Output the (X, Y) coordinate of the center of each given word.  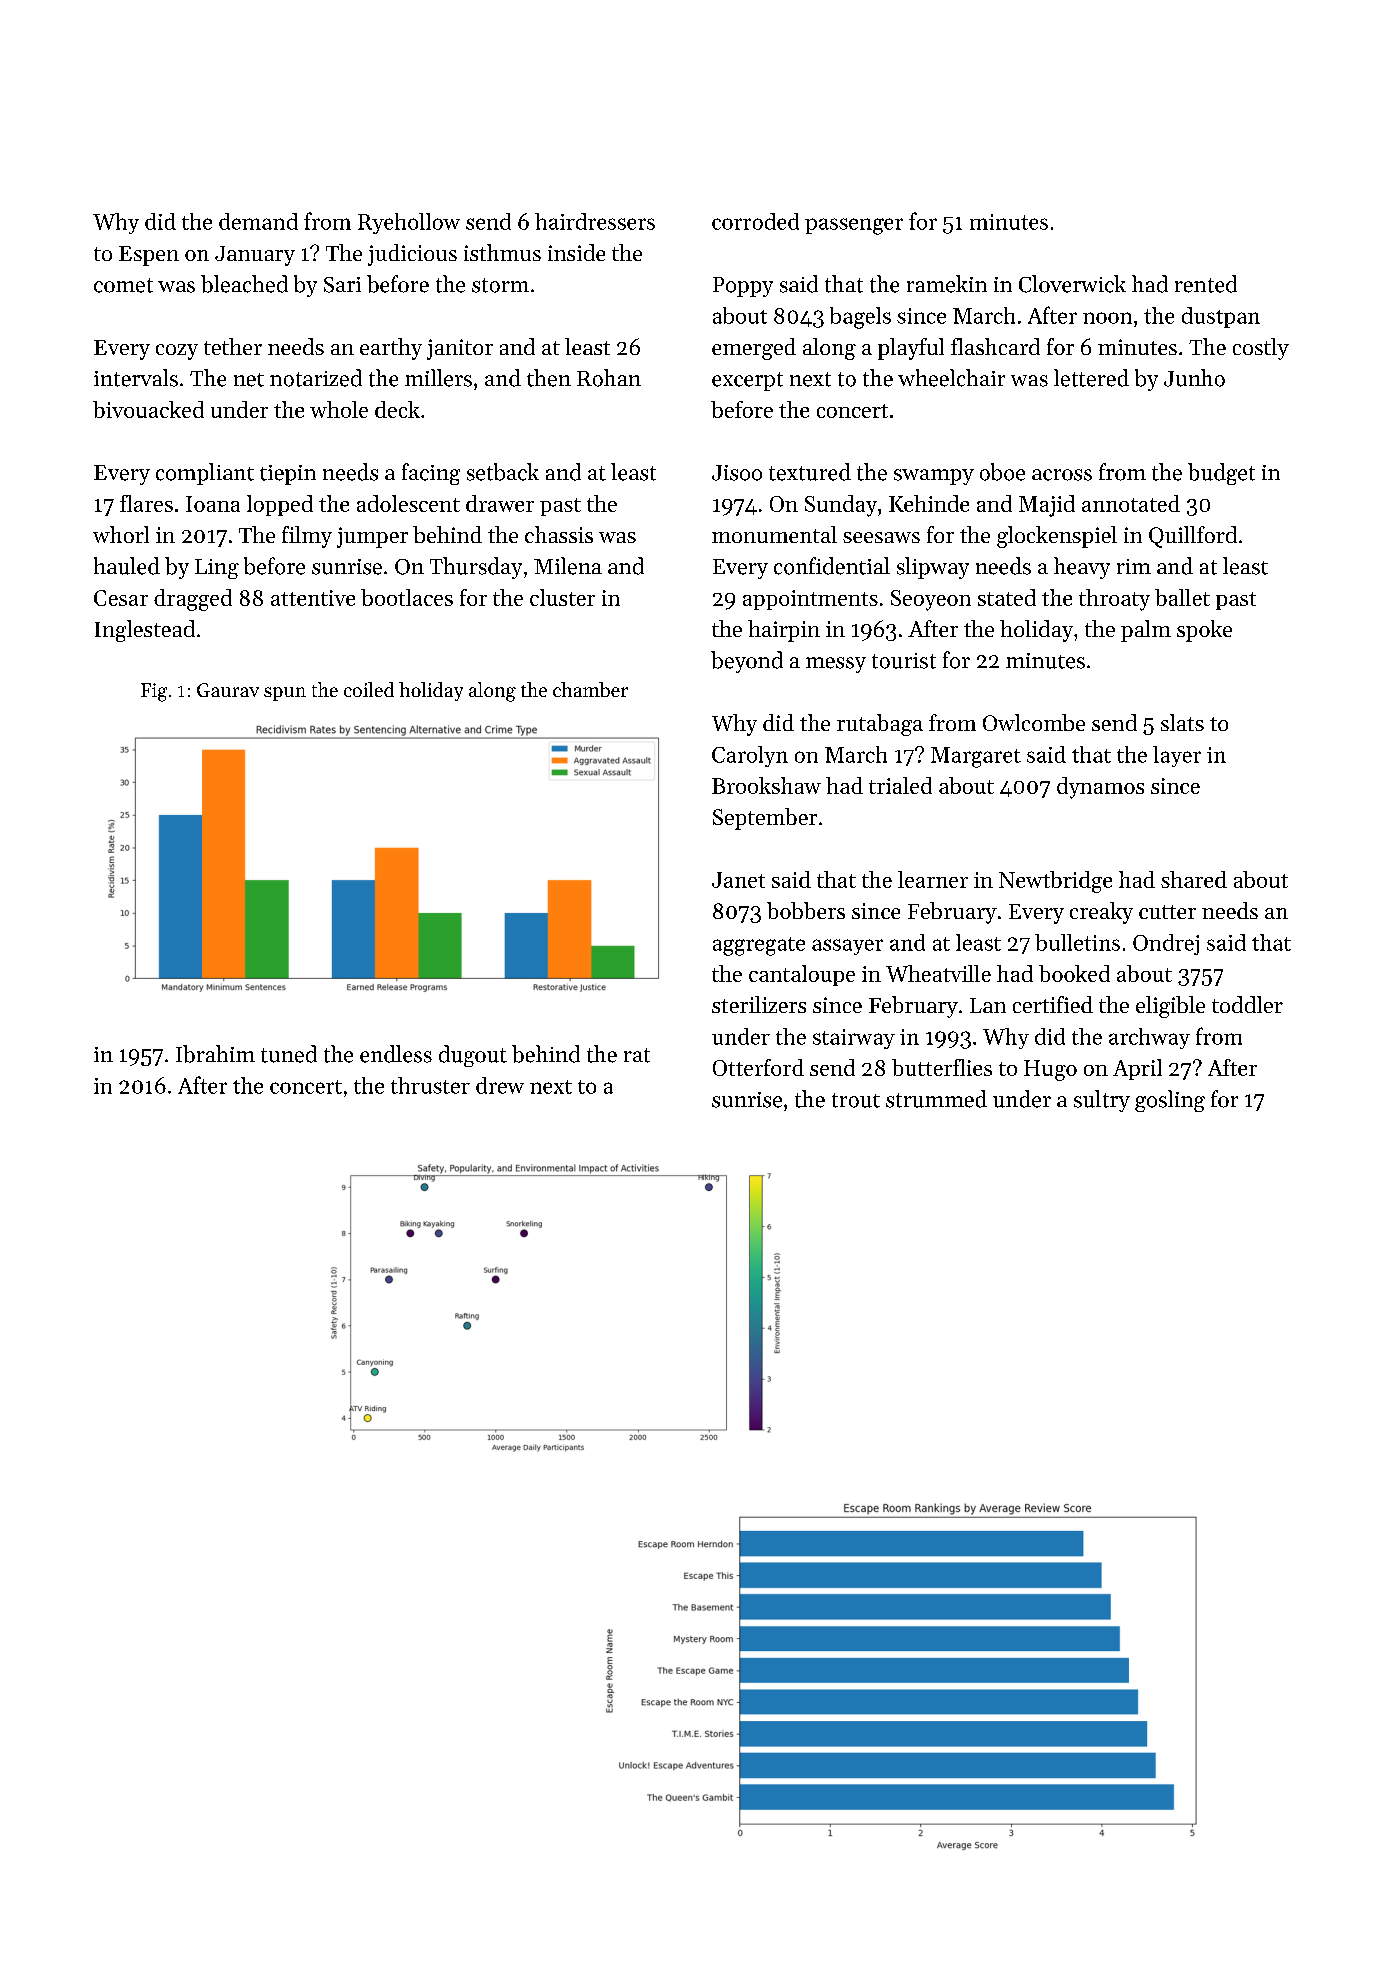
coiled (369, 689)
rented (1206, 284)
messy (836, 665)
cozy (177, 352)
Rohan (609, 378)
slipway (933, 568)
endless (396, 1054)
